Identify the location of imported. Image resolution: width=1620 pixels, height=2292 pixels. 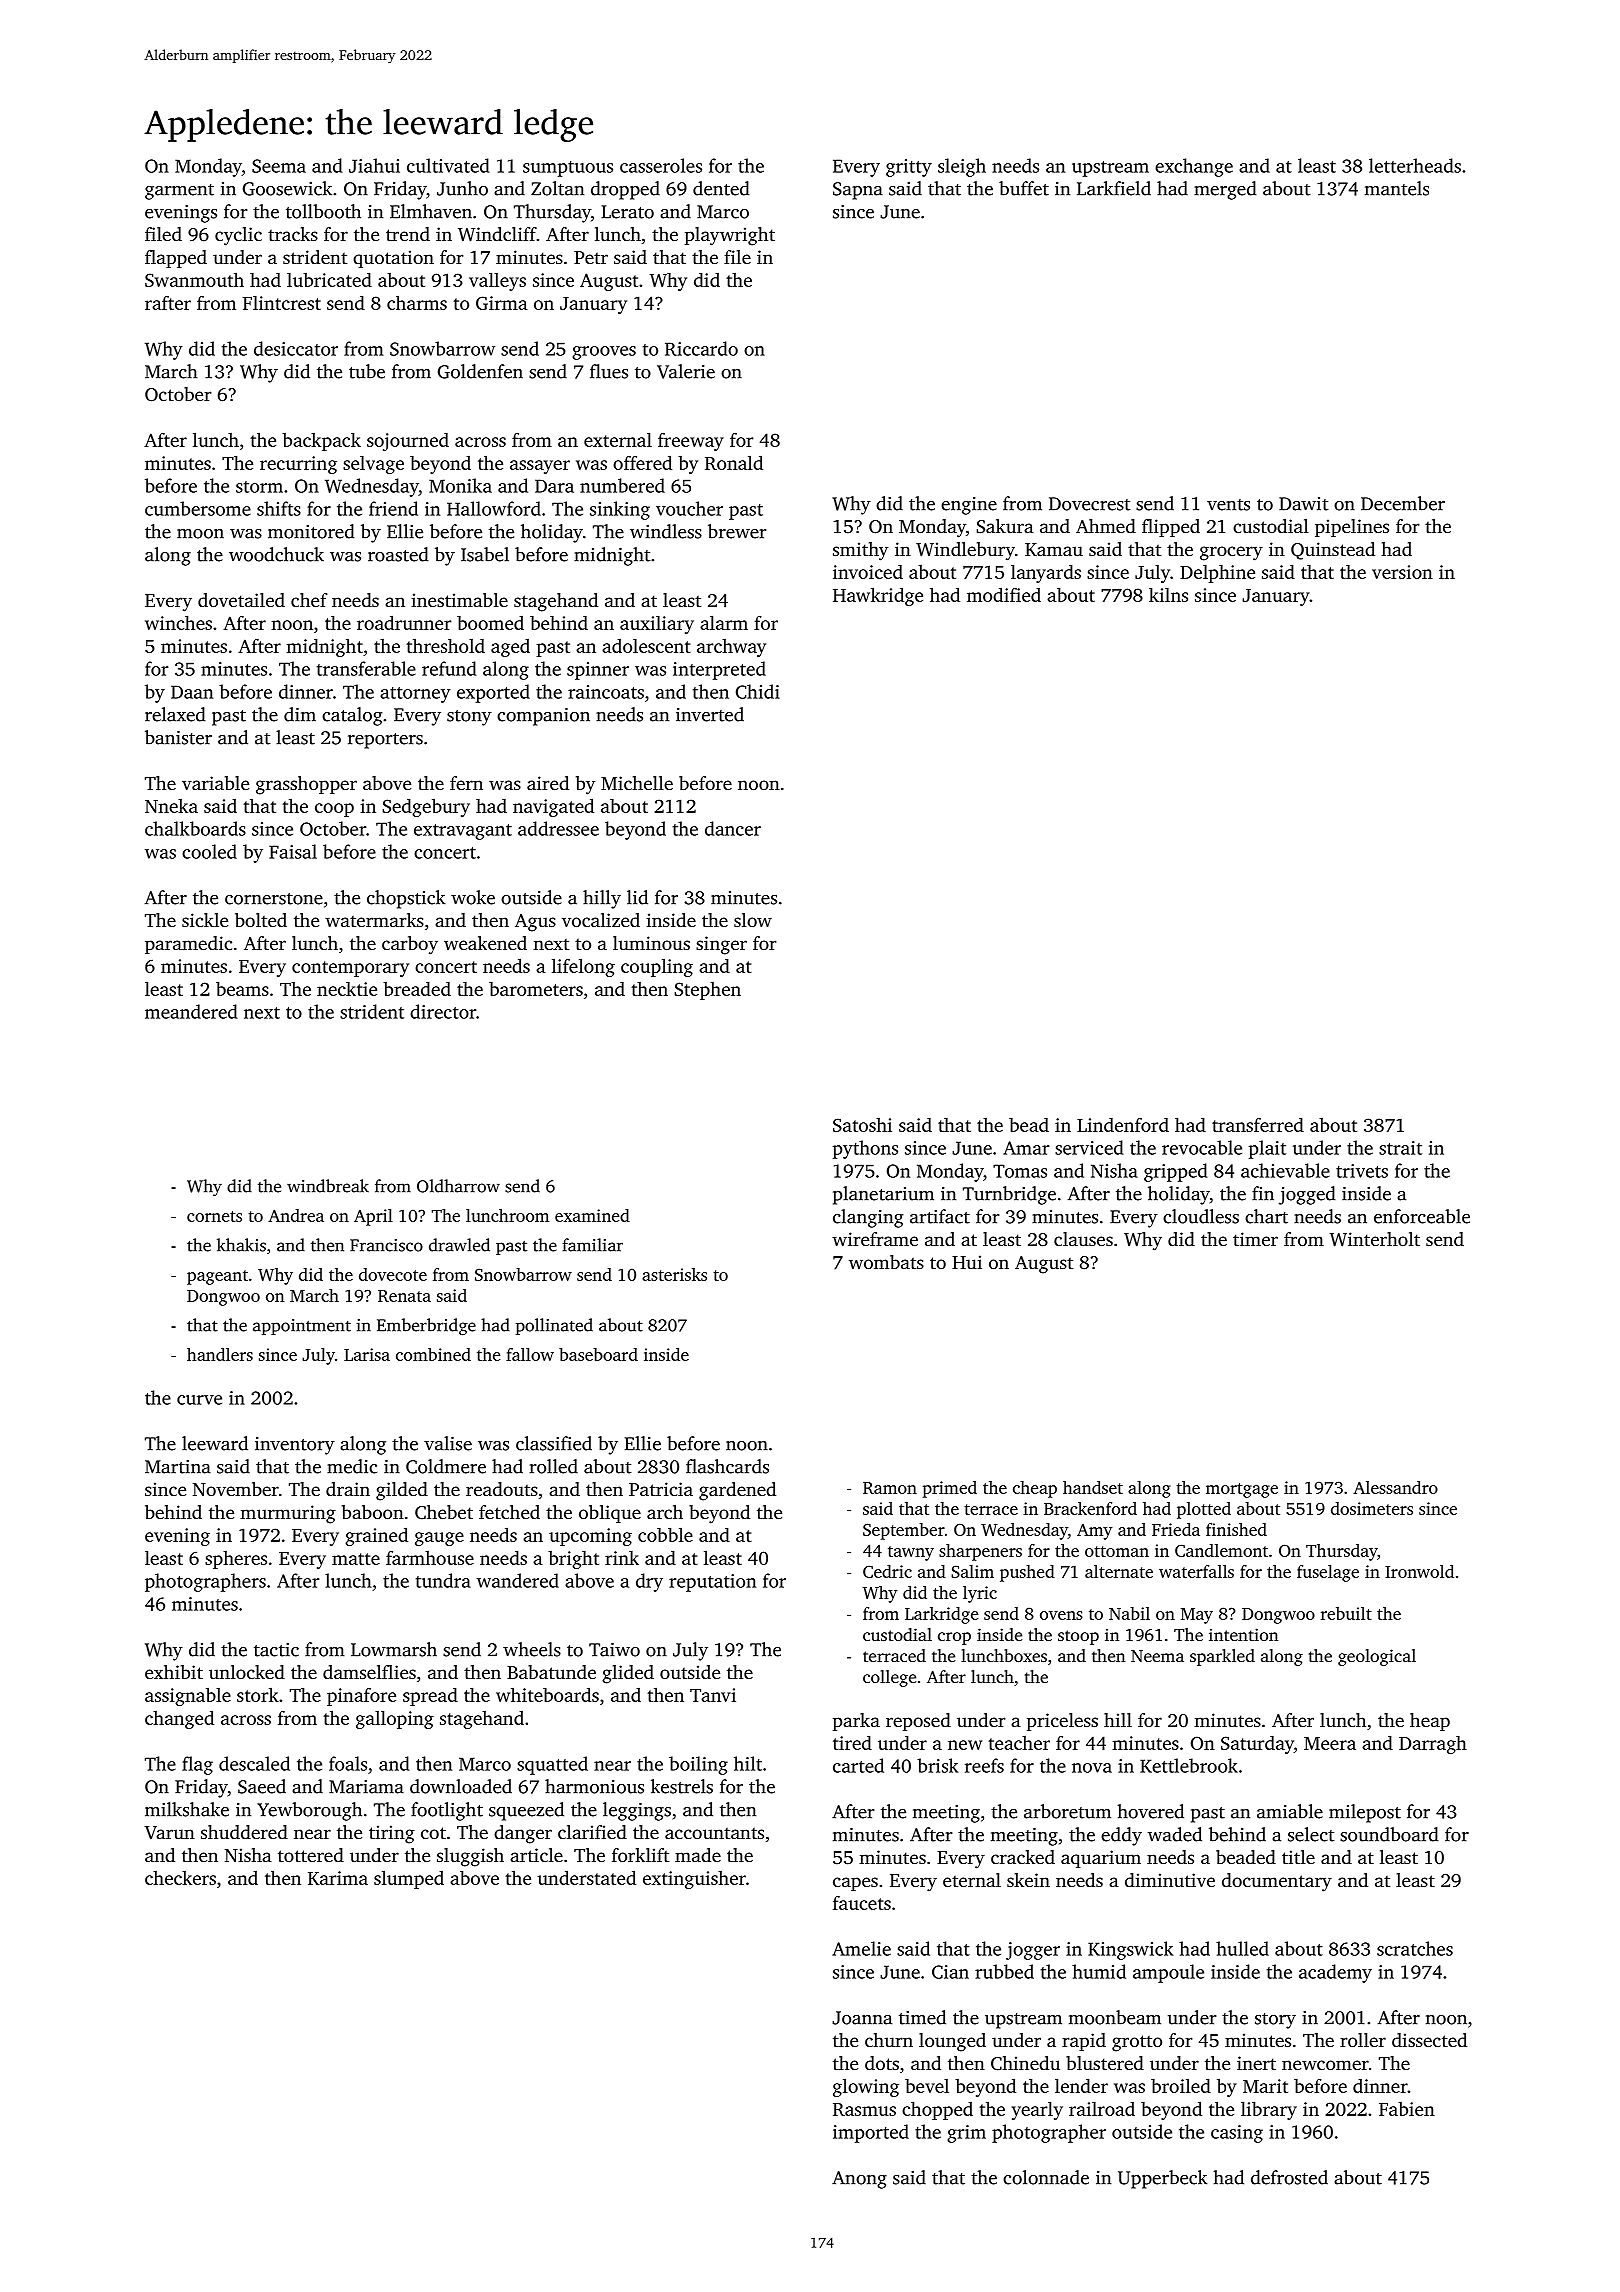
(871, 2133).
